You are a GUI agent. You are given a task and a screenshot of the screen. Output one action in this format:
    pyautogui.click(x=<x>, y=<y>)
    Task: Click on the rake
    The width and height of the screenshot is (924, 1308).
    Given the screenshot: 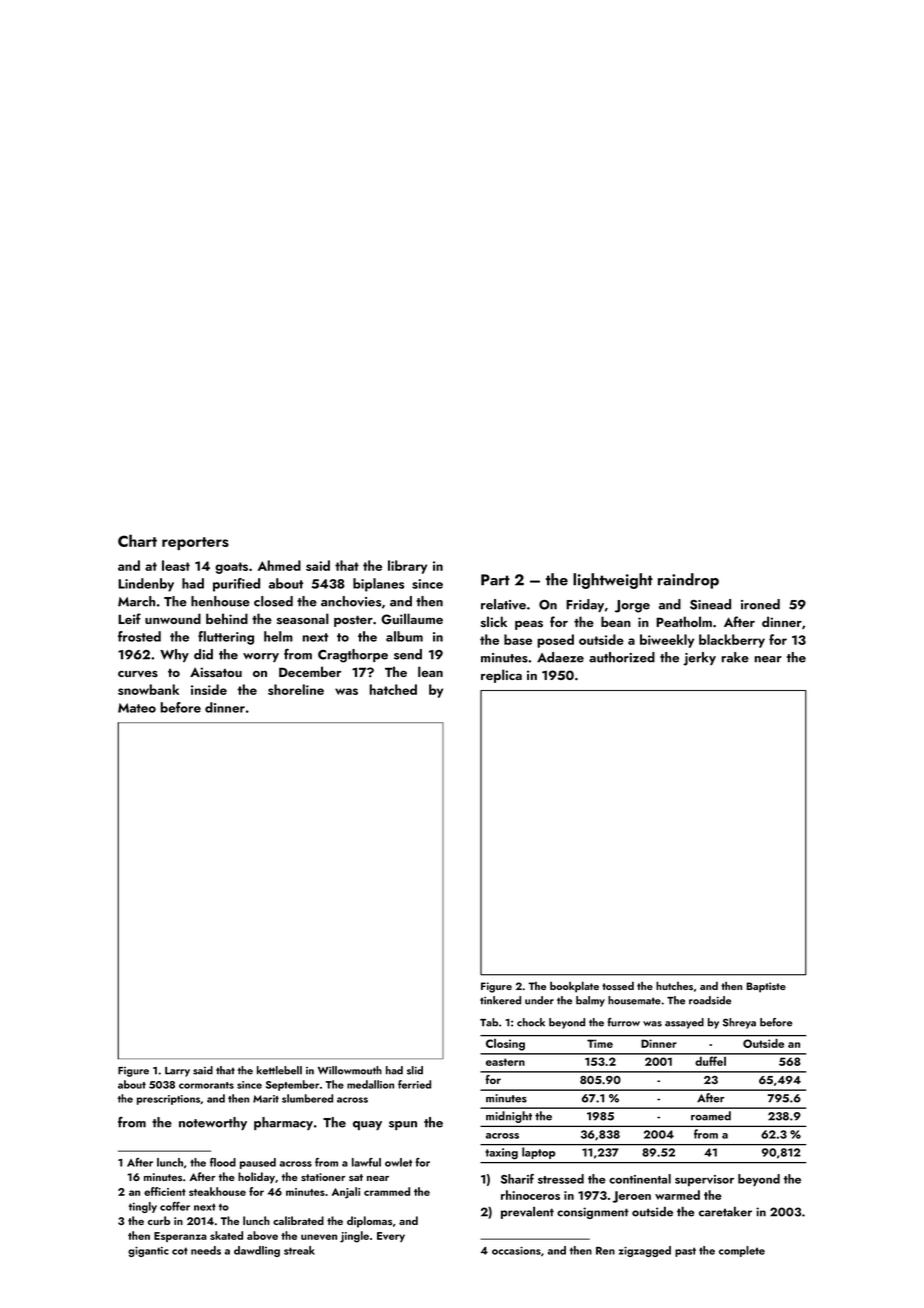 What is the action you would take?
    pyautogui.click(x=735, y=657)
